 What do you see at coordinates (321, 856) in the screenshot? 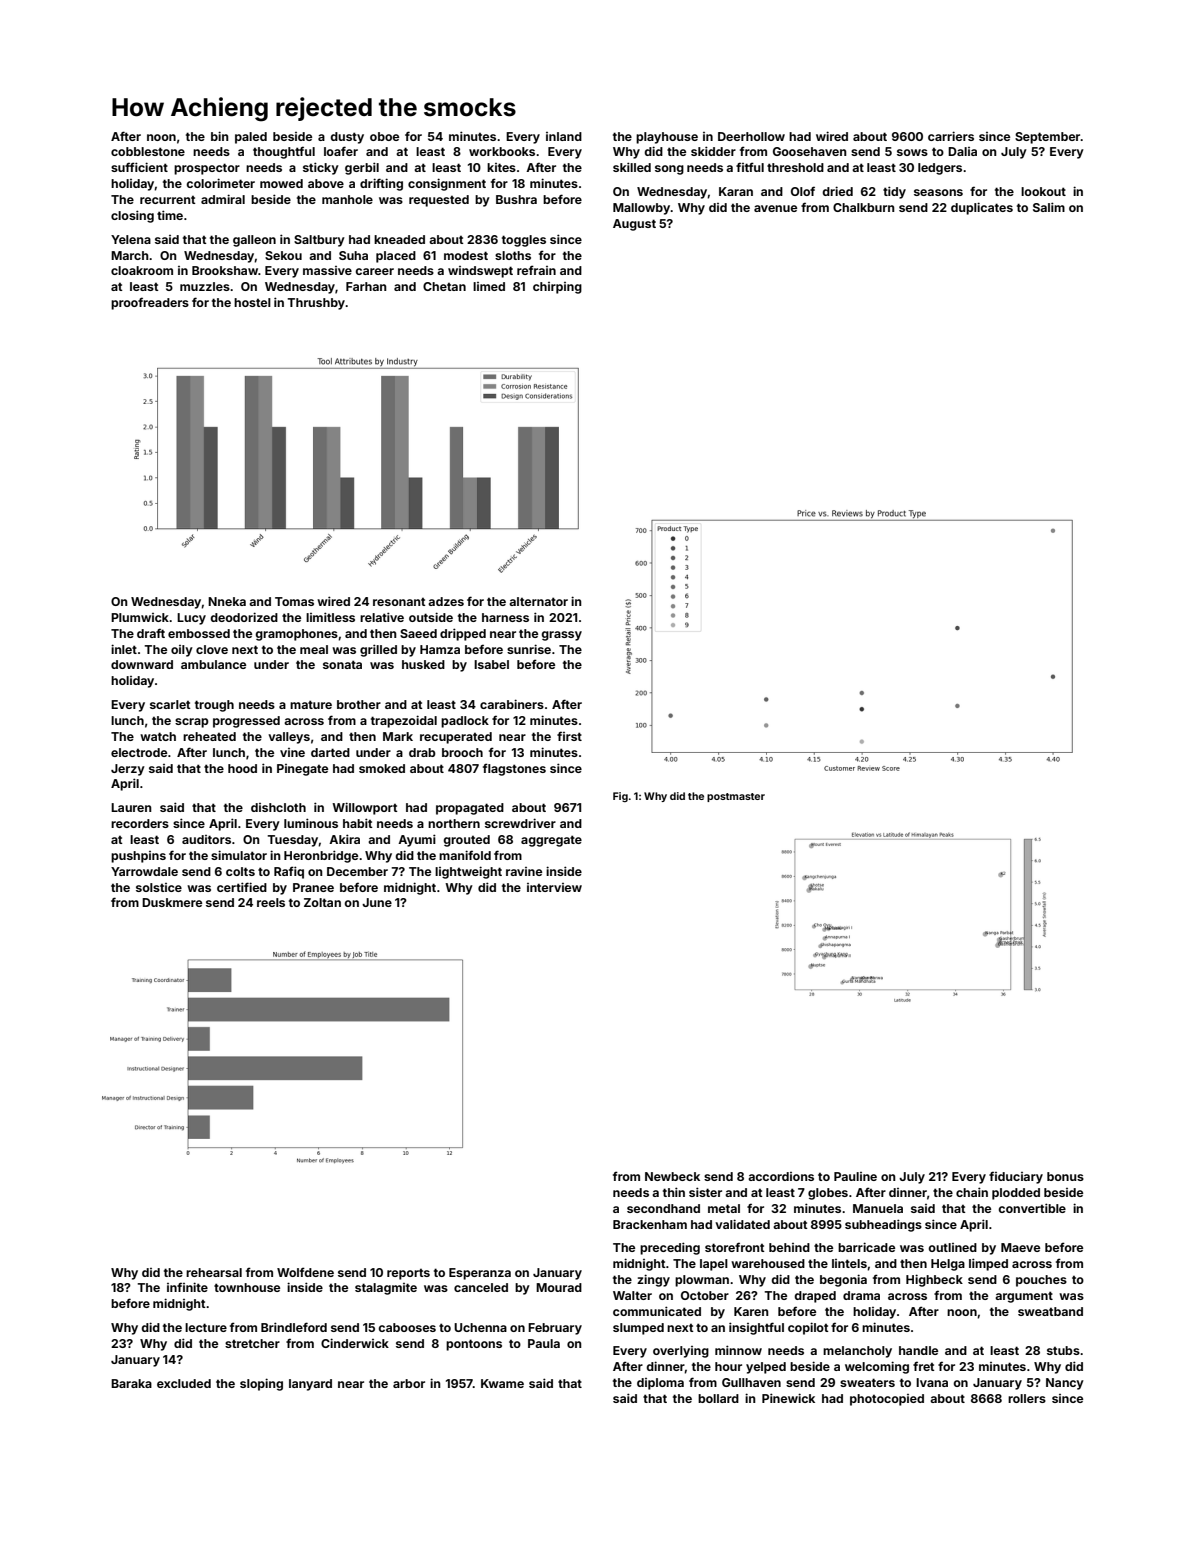
I see `Heronbridge` at bounding box center [321, 856].
